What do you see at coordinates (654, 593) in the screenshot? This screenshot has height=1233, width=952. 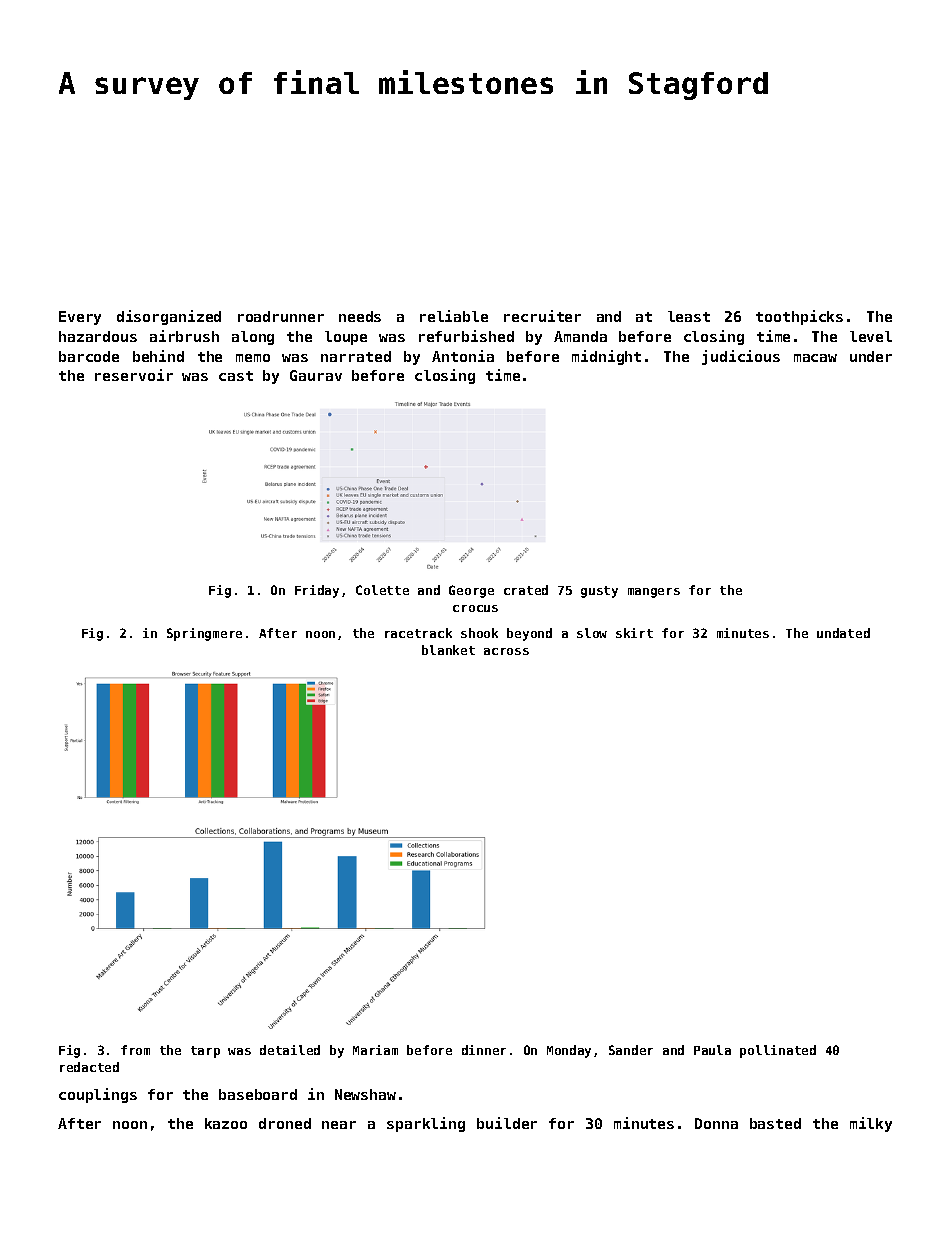 I see `mangers` at bounding box center [654, 593].
